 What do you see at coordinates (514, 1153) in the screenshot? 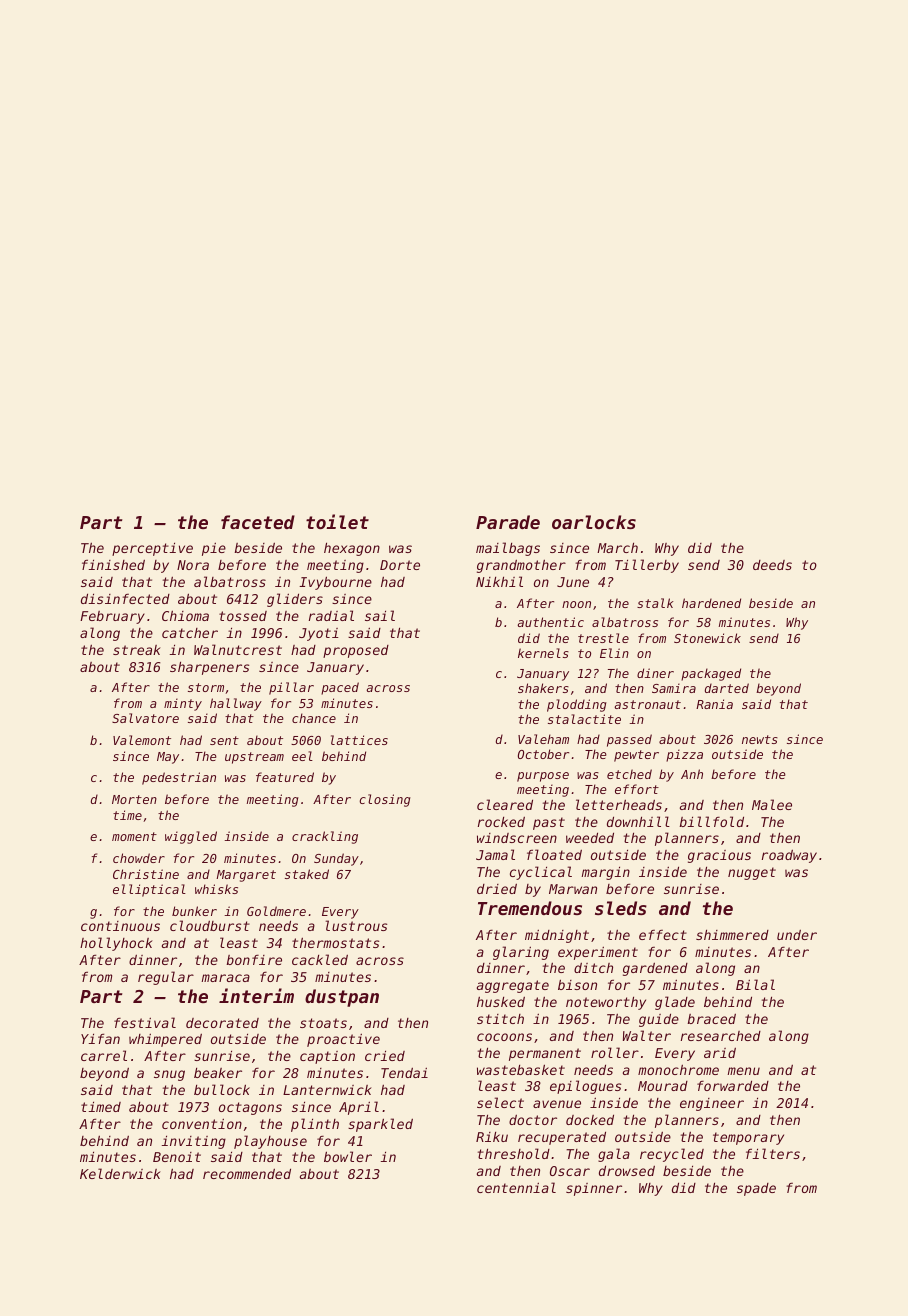
I see `threshold` at bounding box center [514, 1153].
